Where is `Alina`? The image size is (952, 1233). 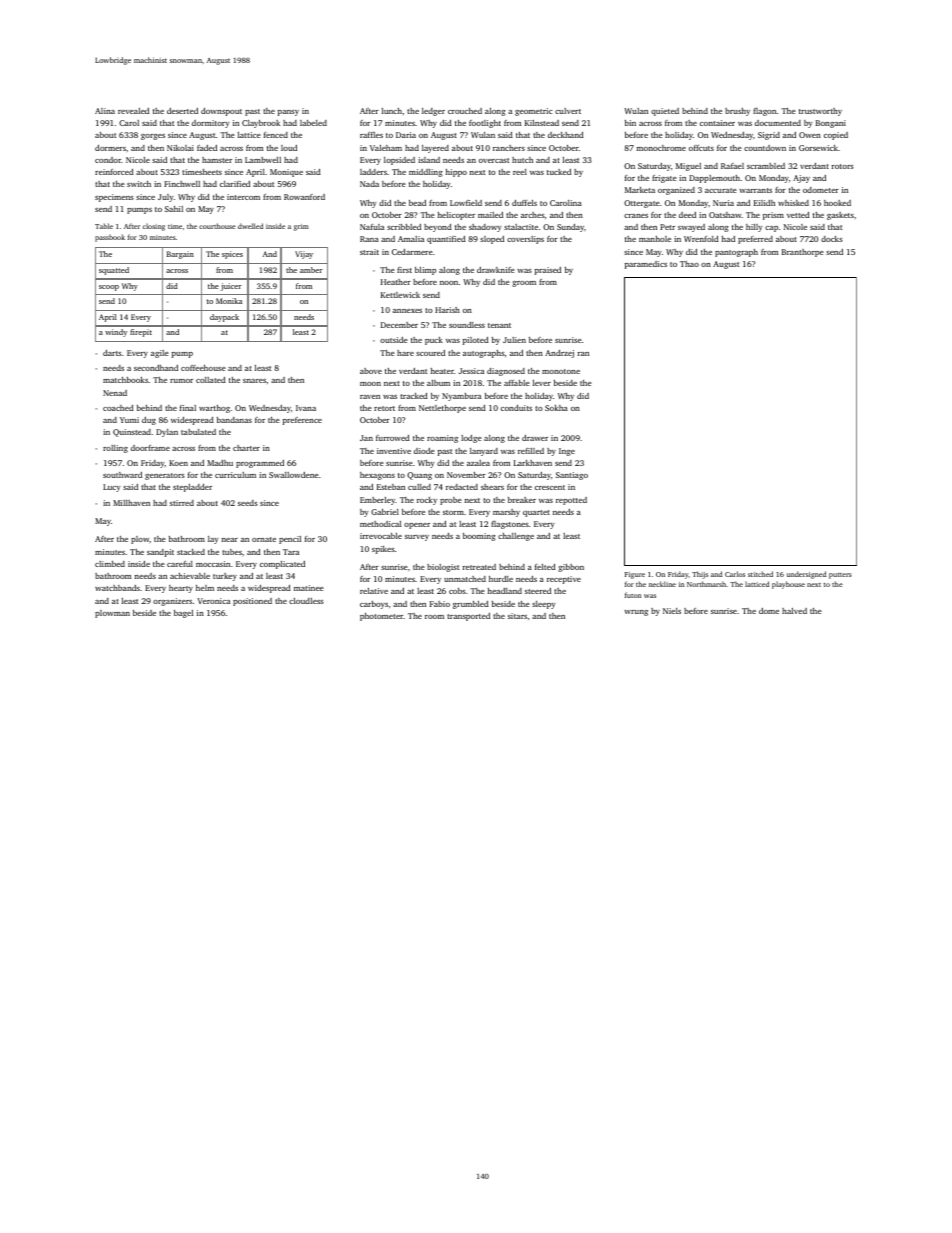
Alina is located at coordinates (105, 111).
